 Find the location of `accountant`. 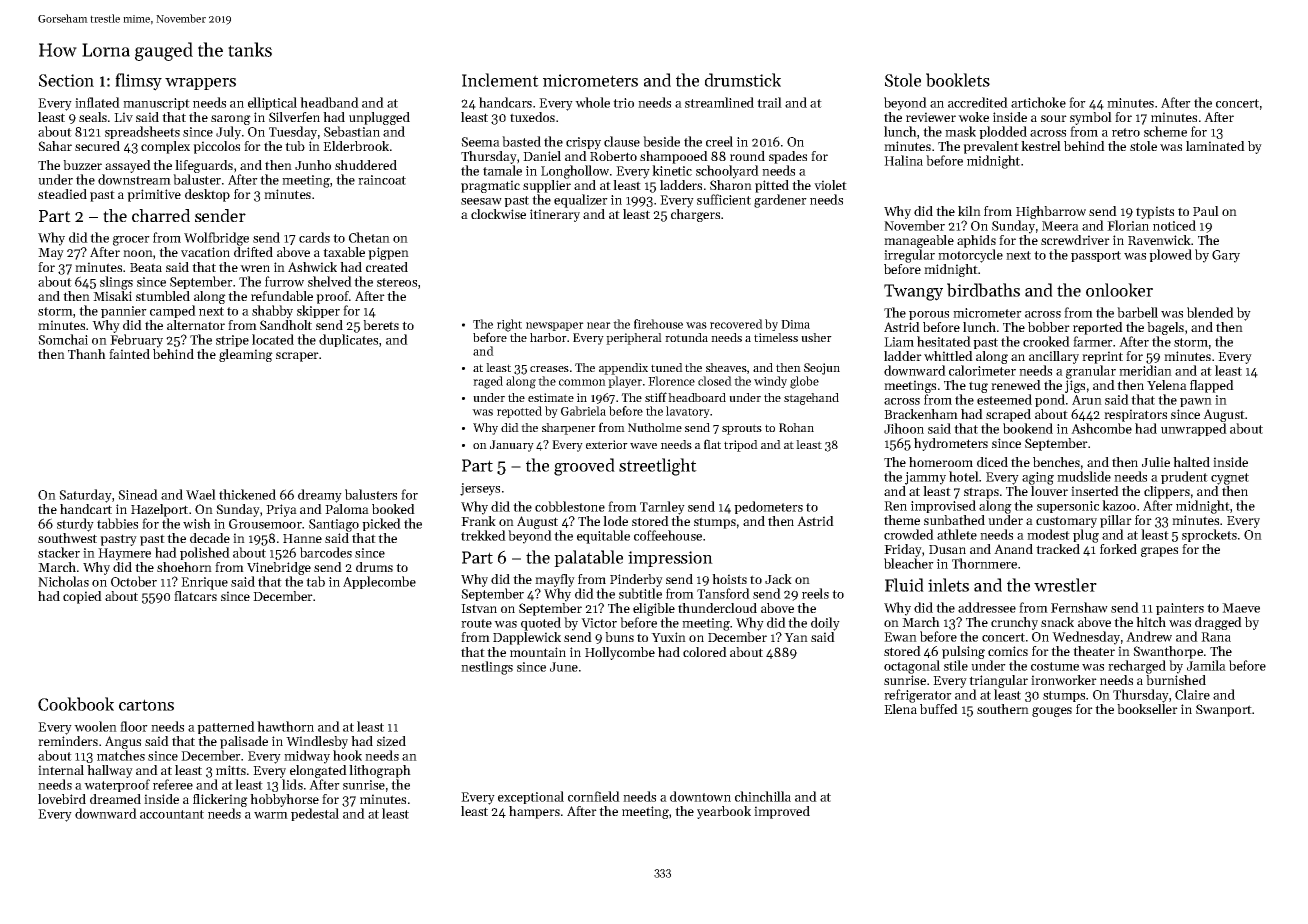

accountant is located at coordinates (172, 814).
